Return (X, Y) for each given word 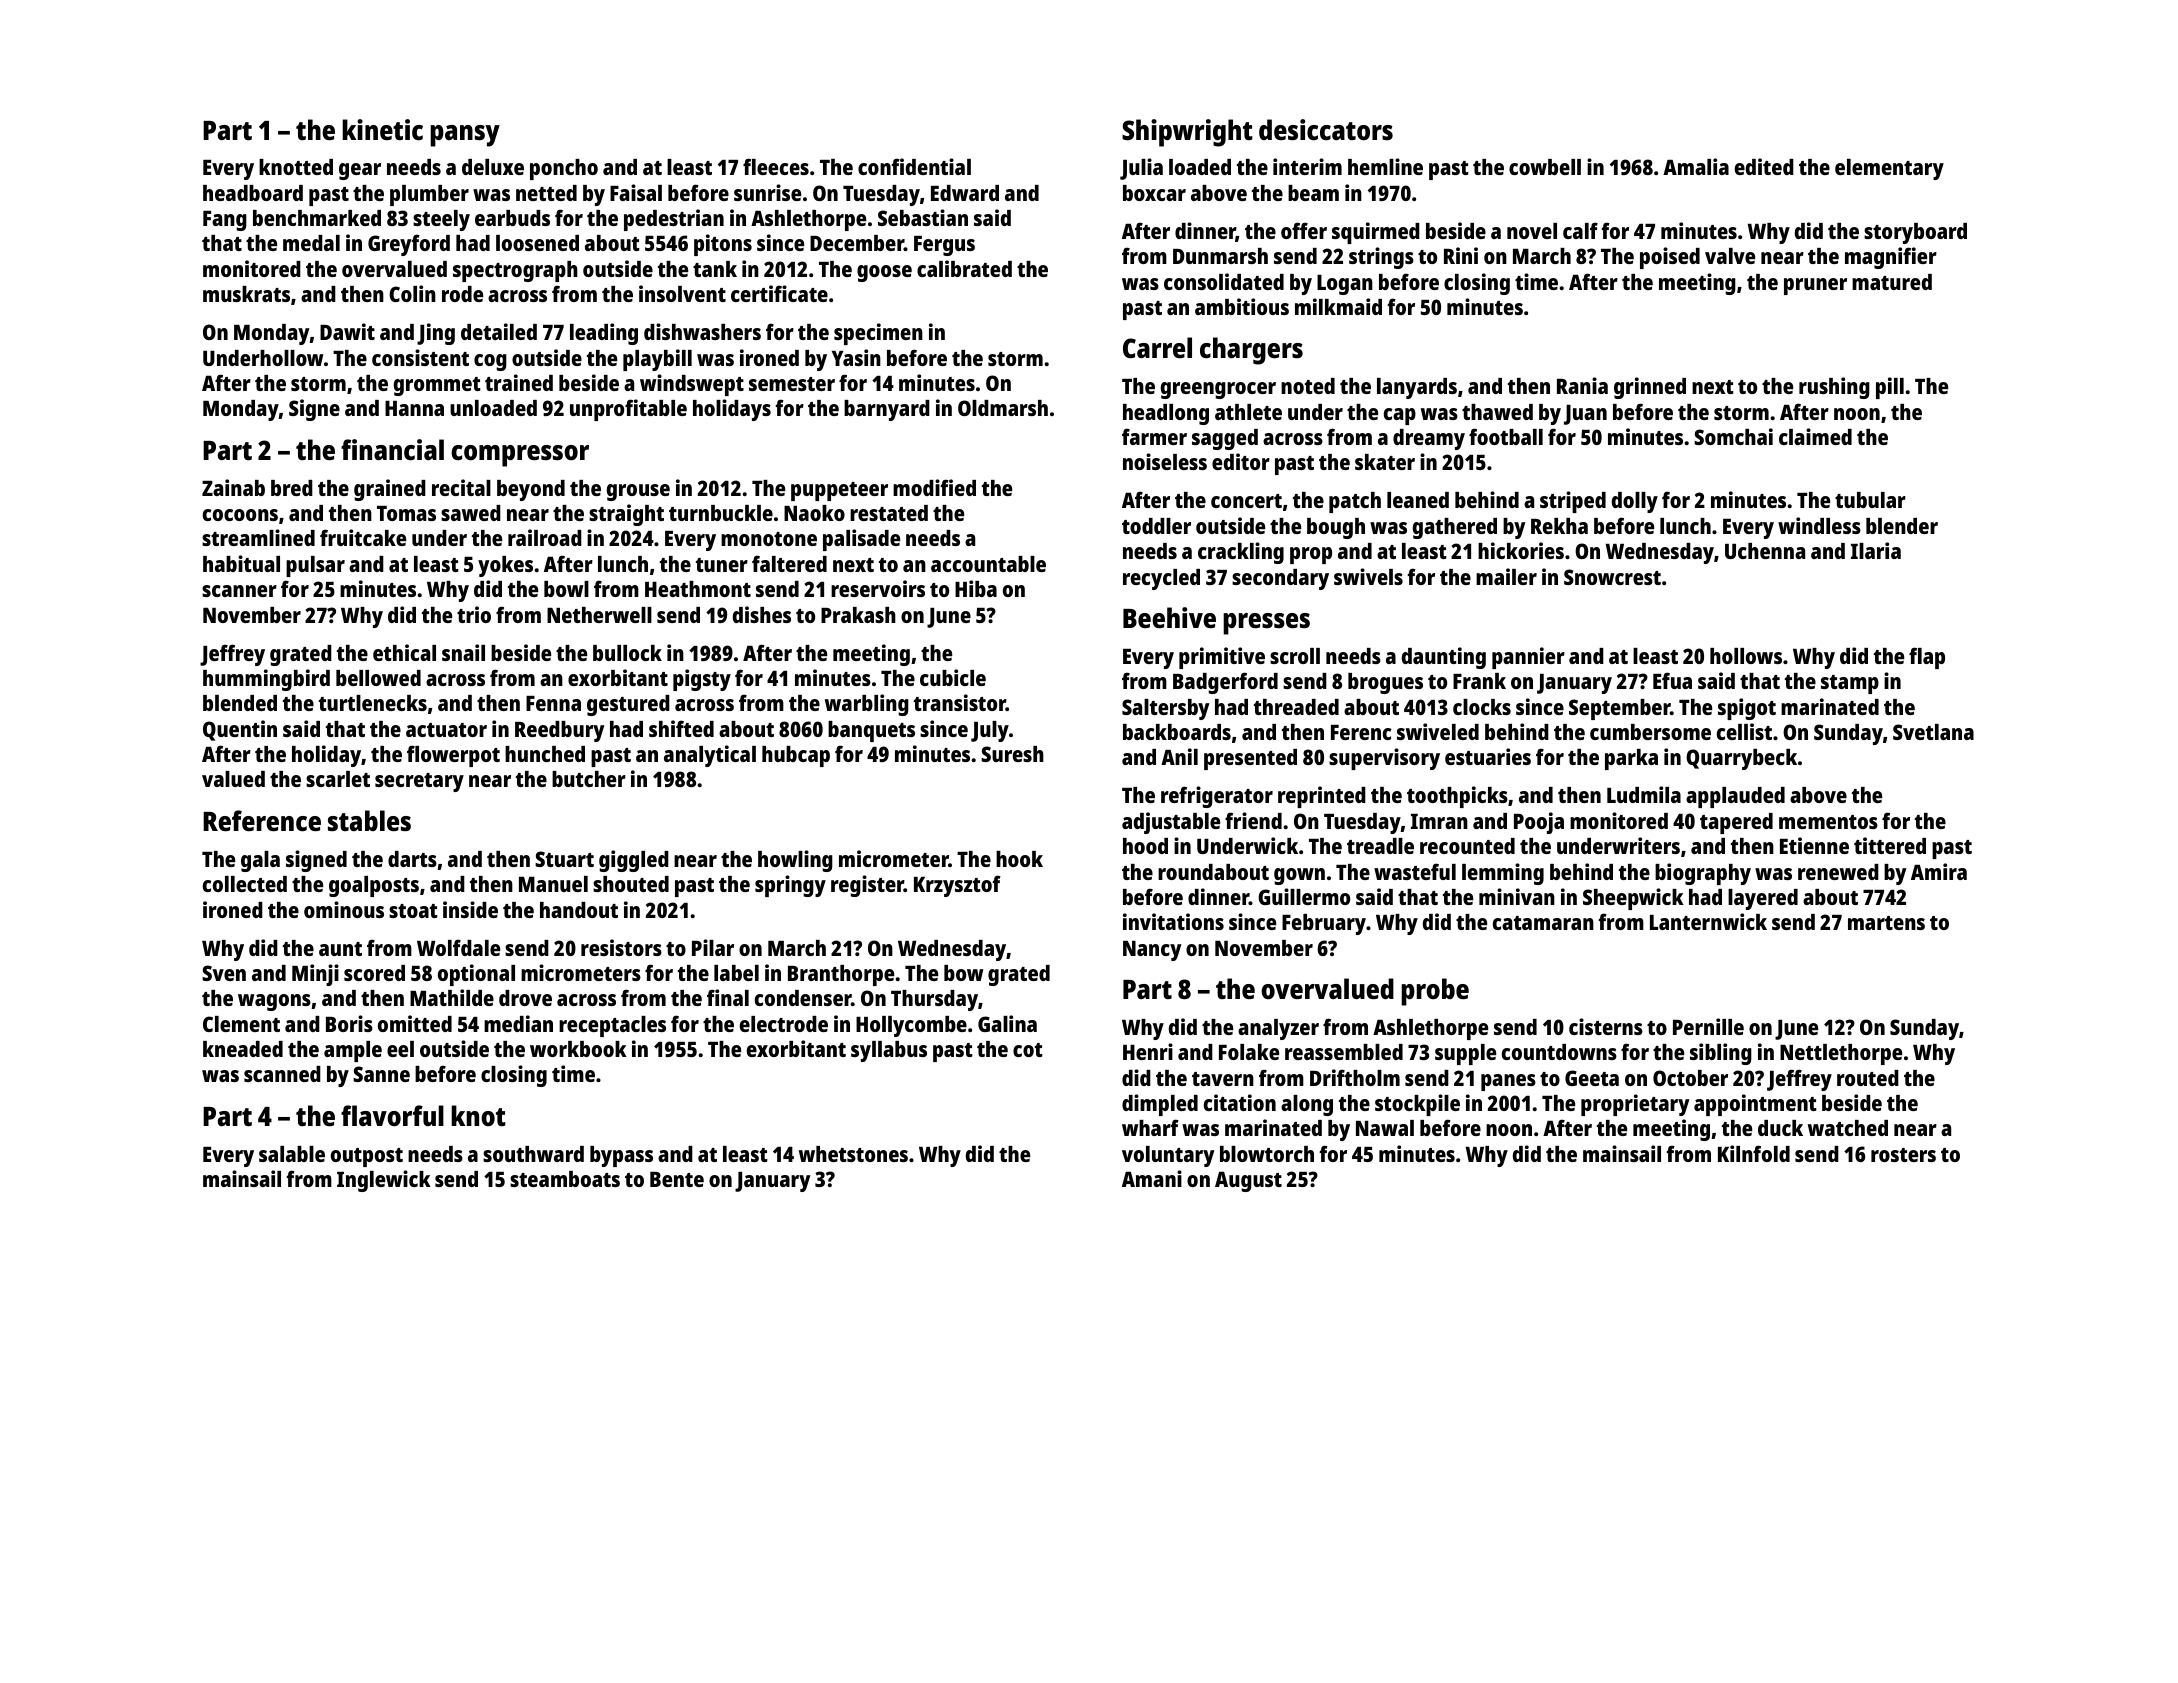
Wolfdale (458, 947)
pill (1890, 388)
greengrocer (1218, 390)
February (1324, 924)
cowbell (1545, 167)
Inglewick (384, 1181)
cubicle (953, 677)
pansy (465, 136)
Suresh (1012, 754)
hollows (1746, 656)
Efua (1672, 680)
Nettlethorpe (1841, 1054)
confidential (914, 166)
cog (490, 362)
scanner (239, 591)
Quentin (240, 730)
